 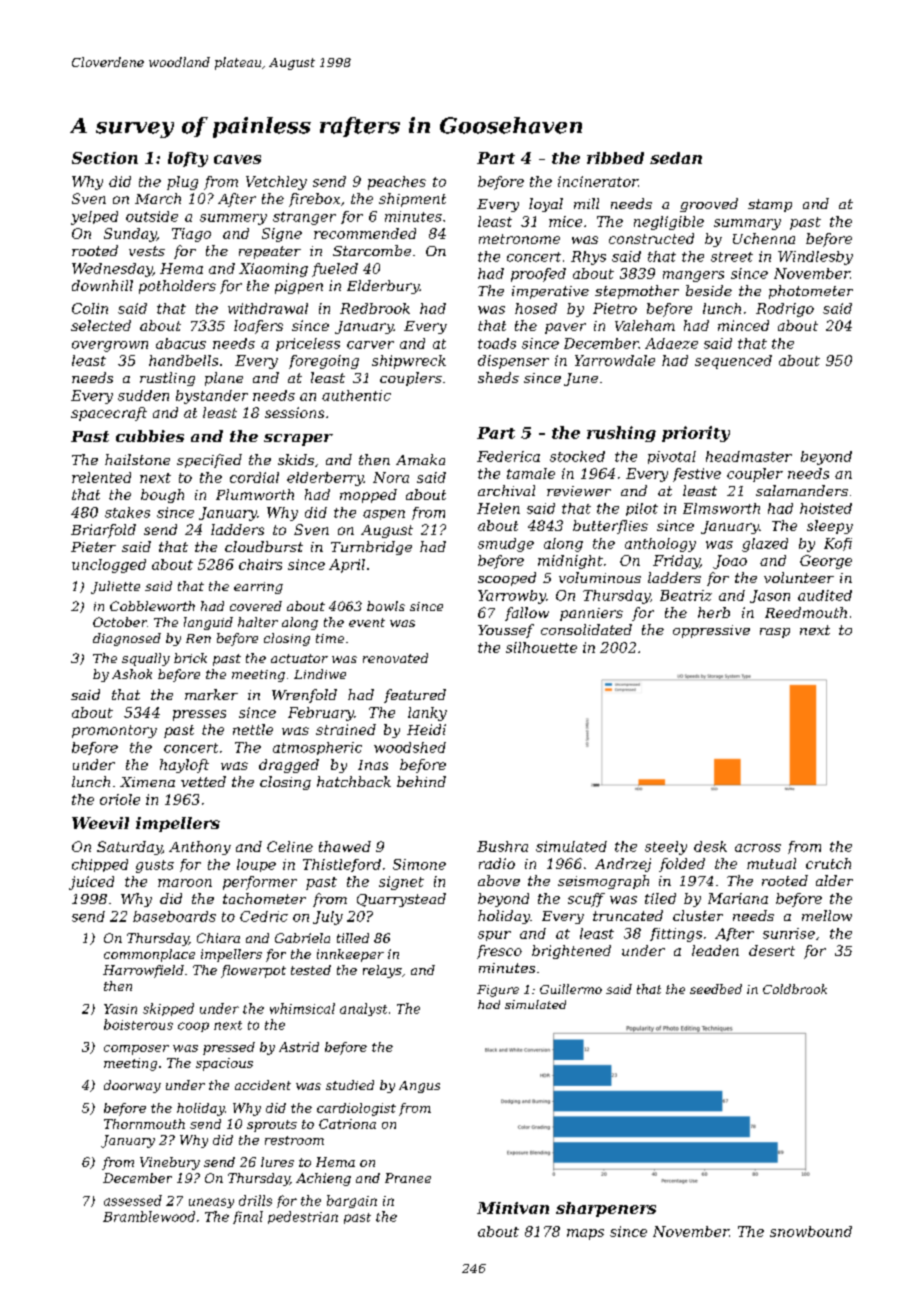 I want to click on mellow, so click(x=827, y=915).
